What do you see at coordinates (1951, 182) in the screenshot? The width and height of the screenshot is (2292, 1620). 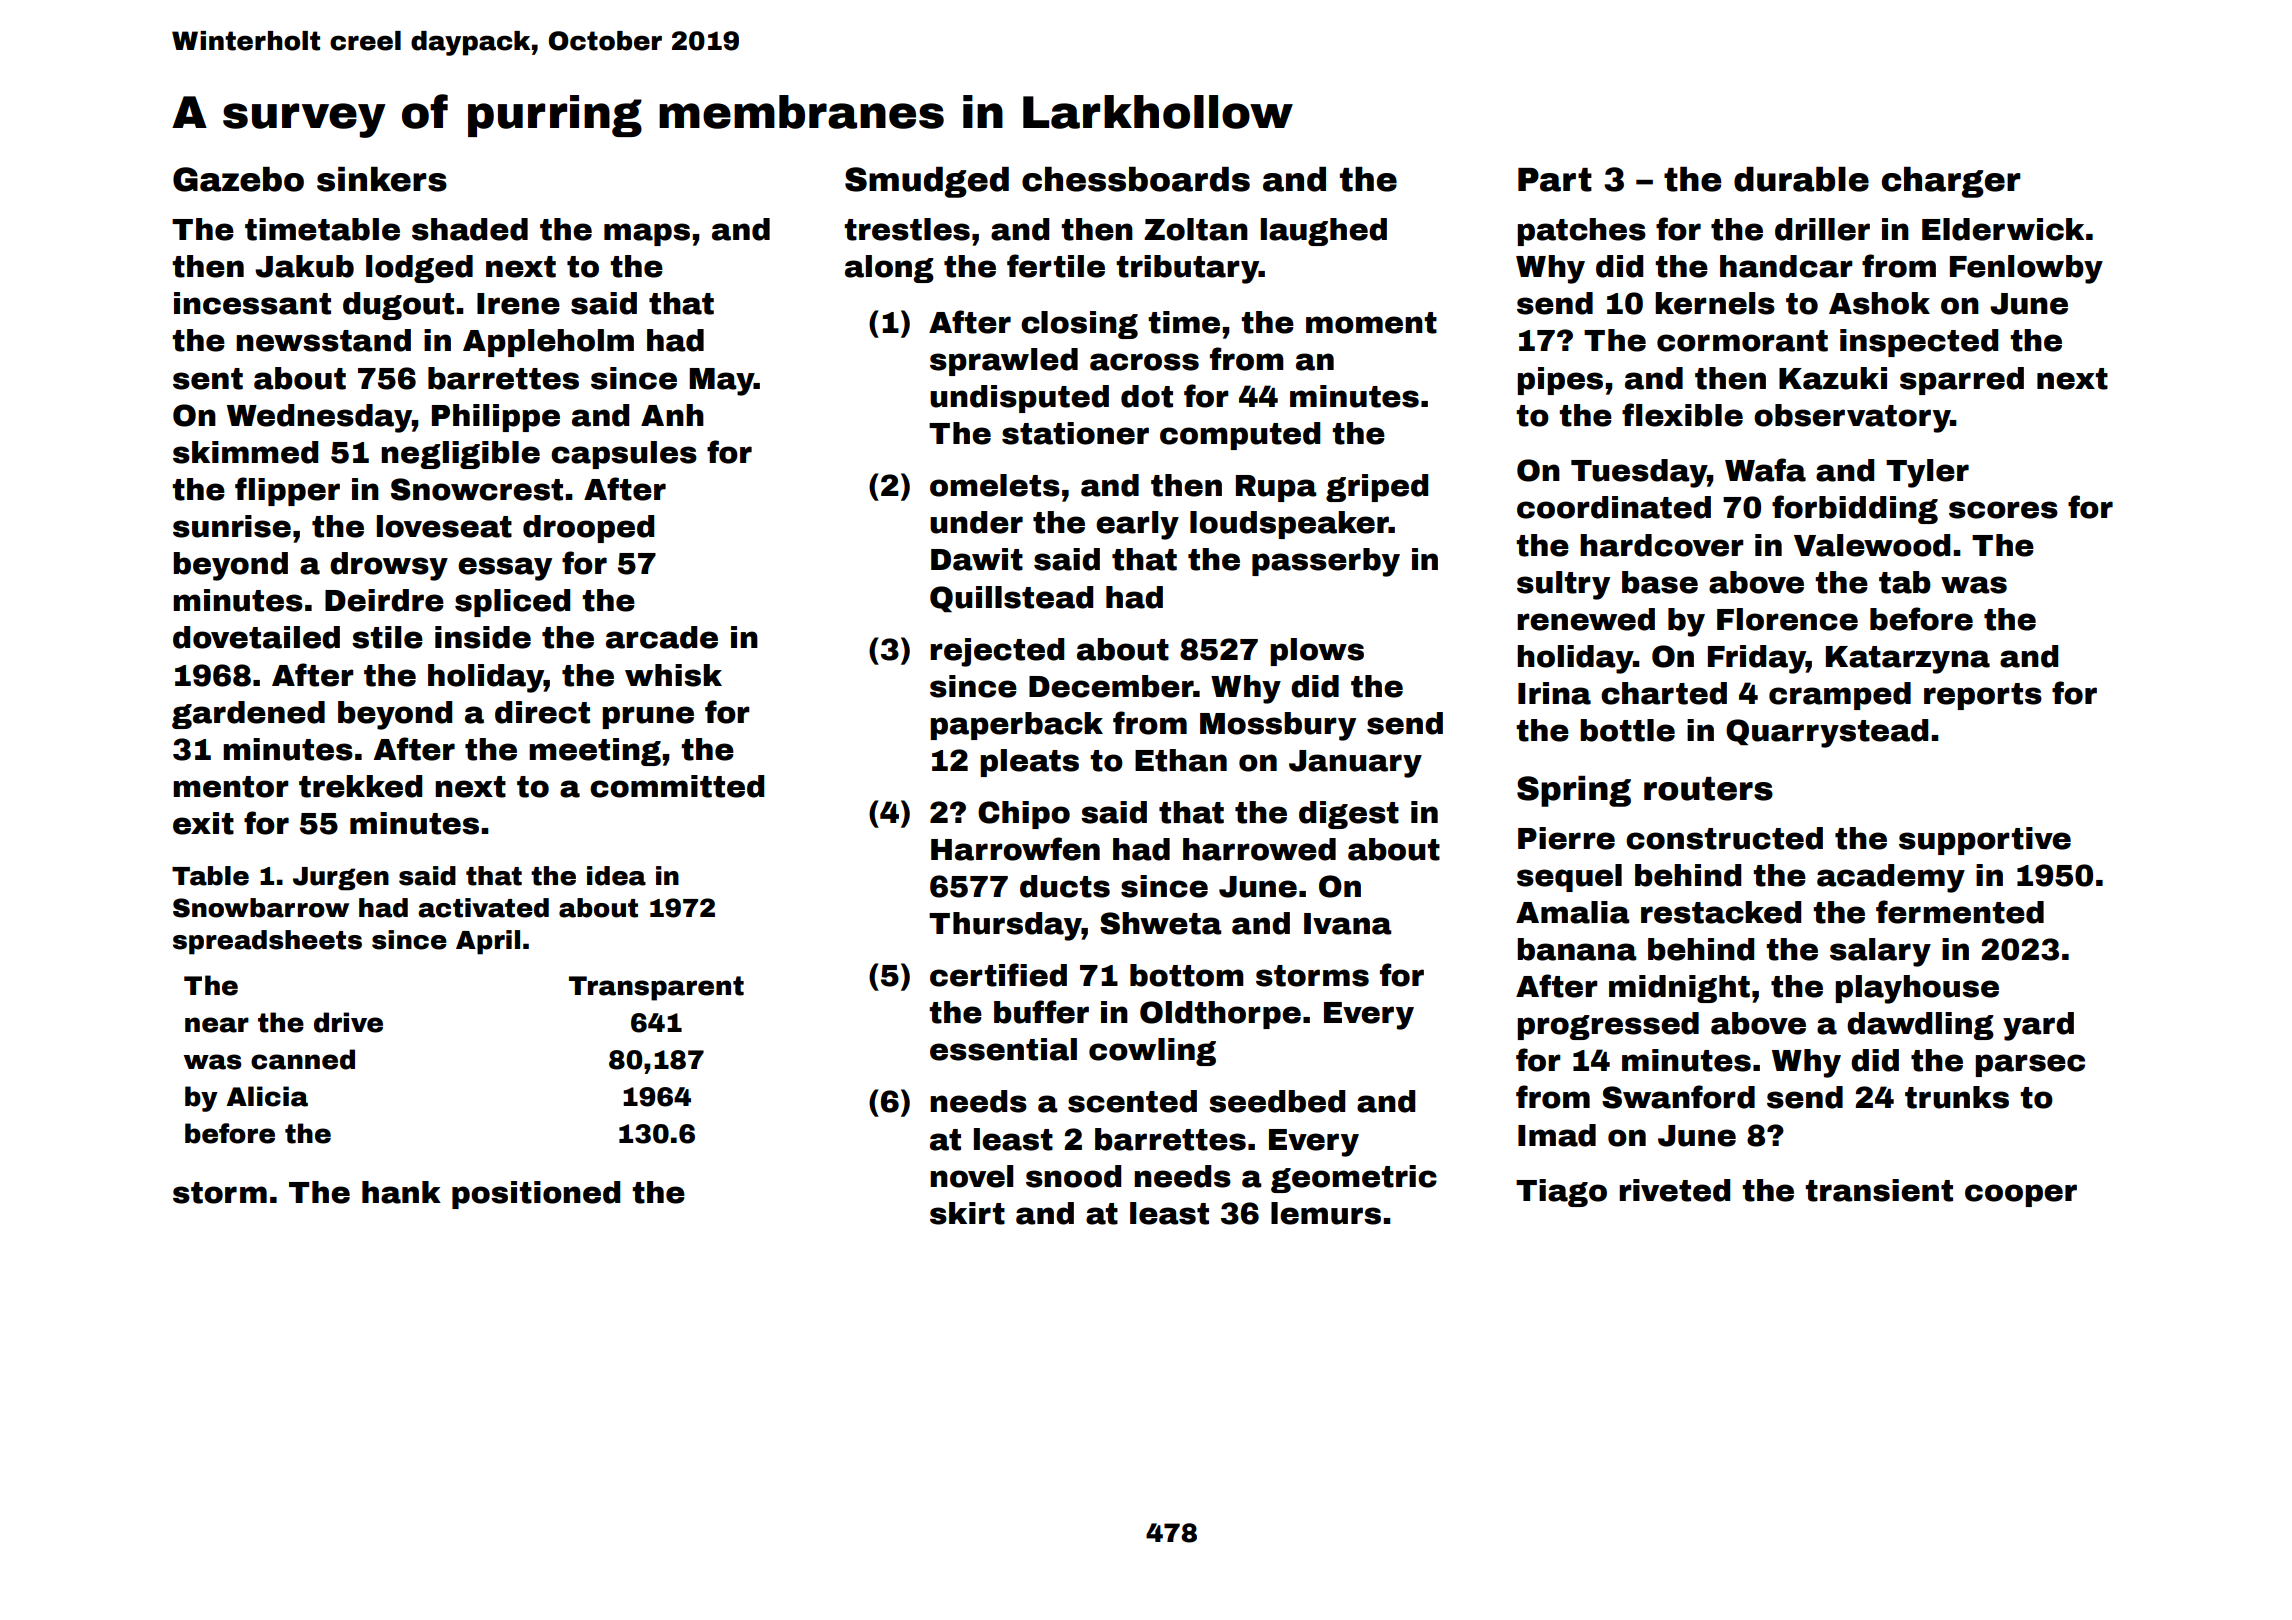 I see `charger` at bounding box center [1951, 182].
